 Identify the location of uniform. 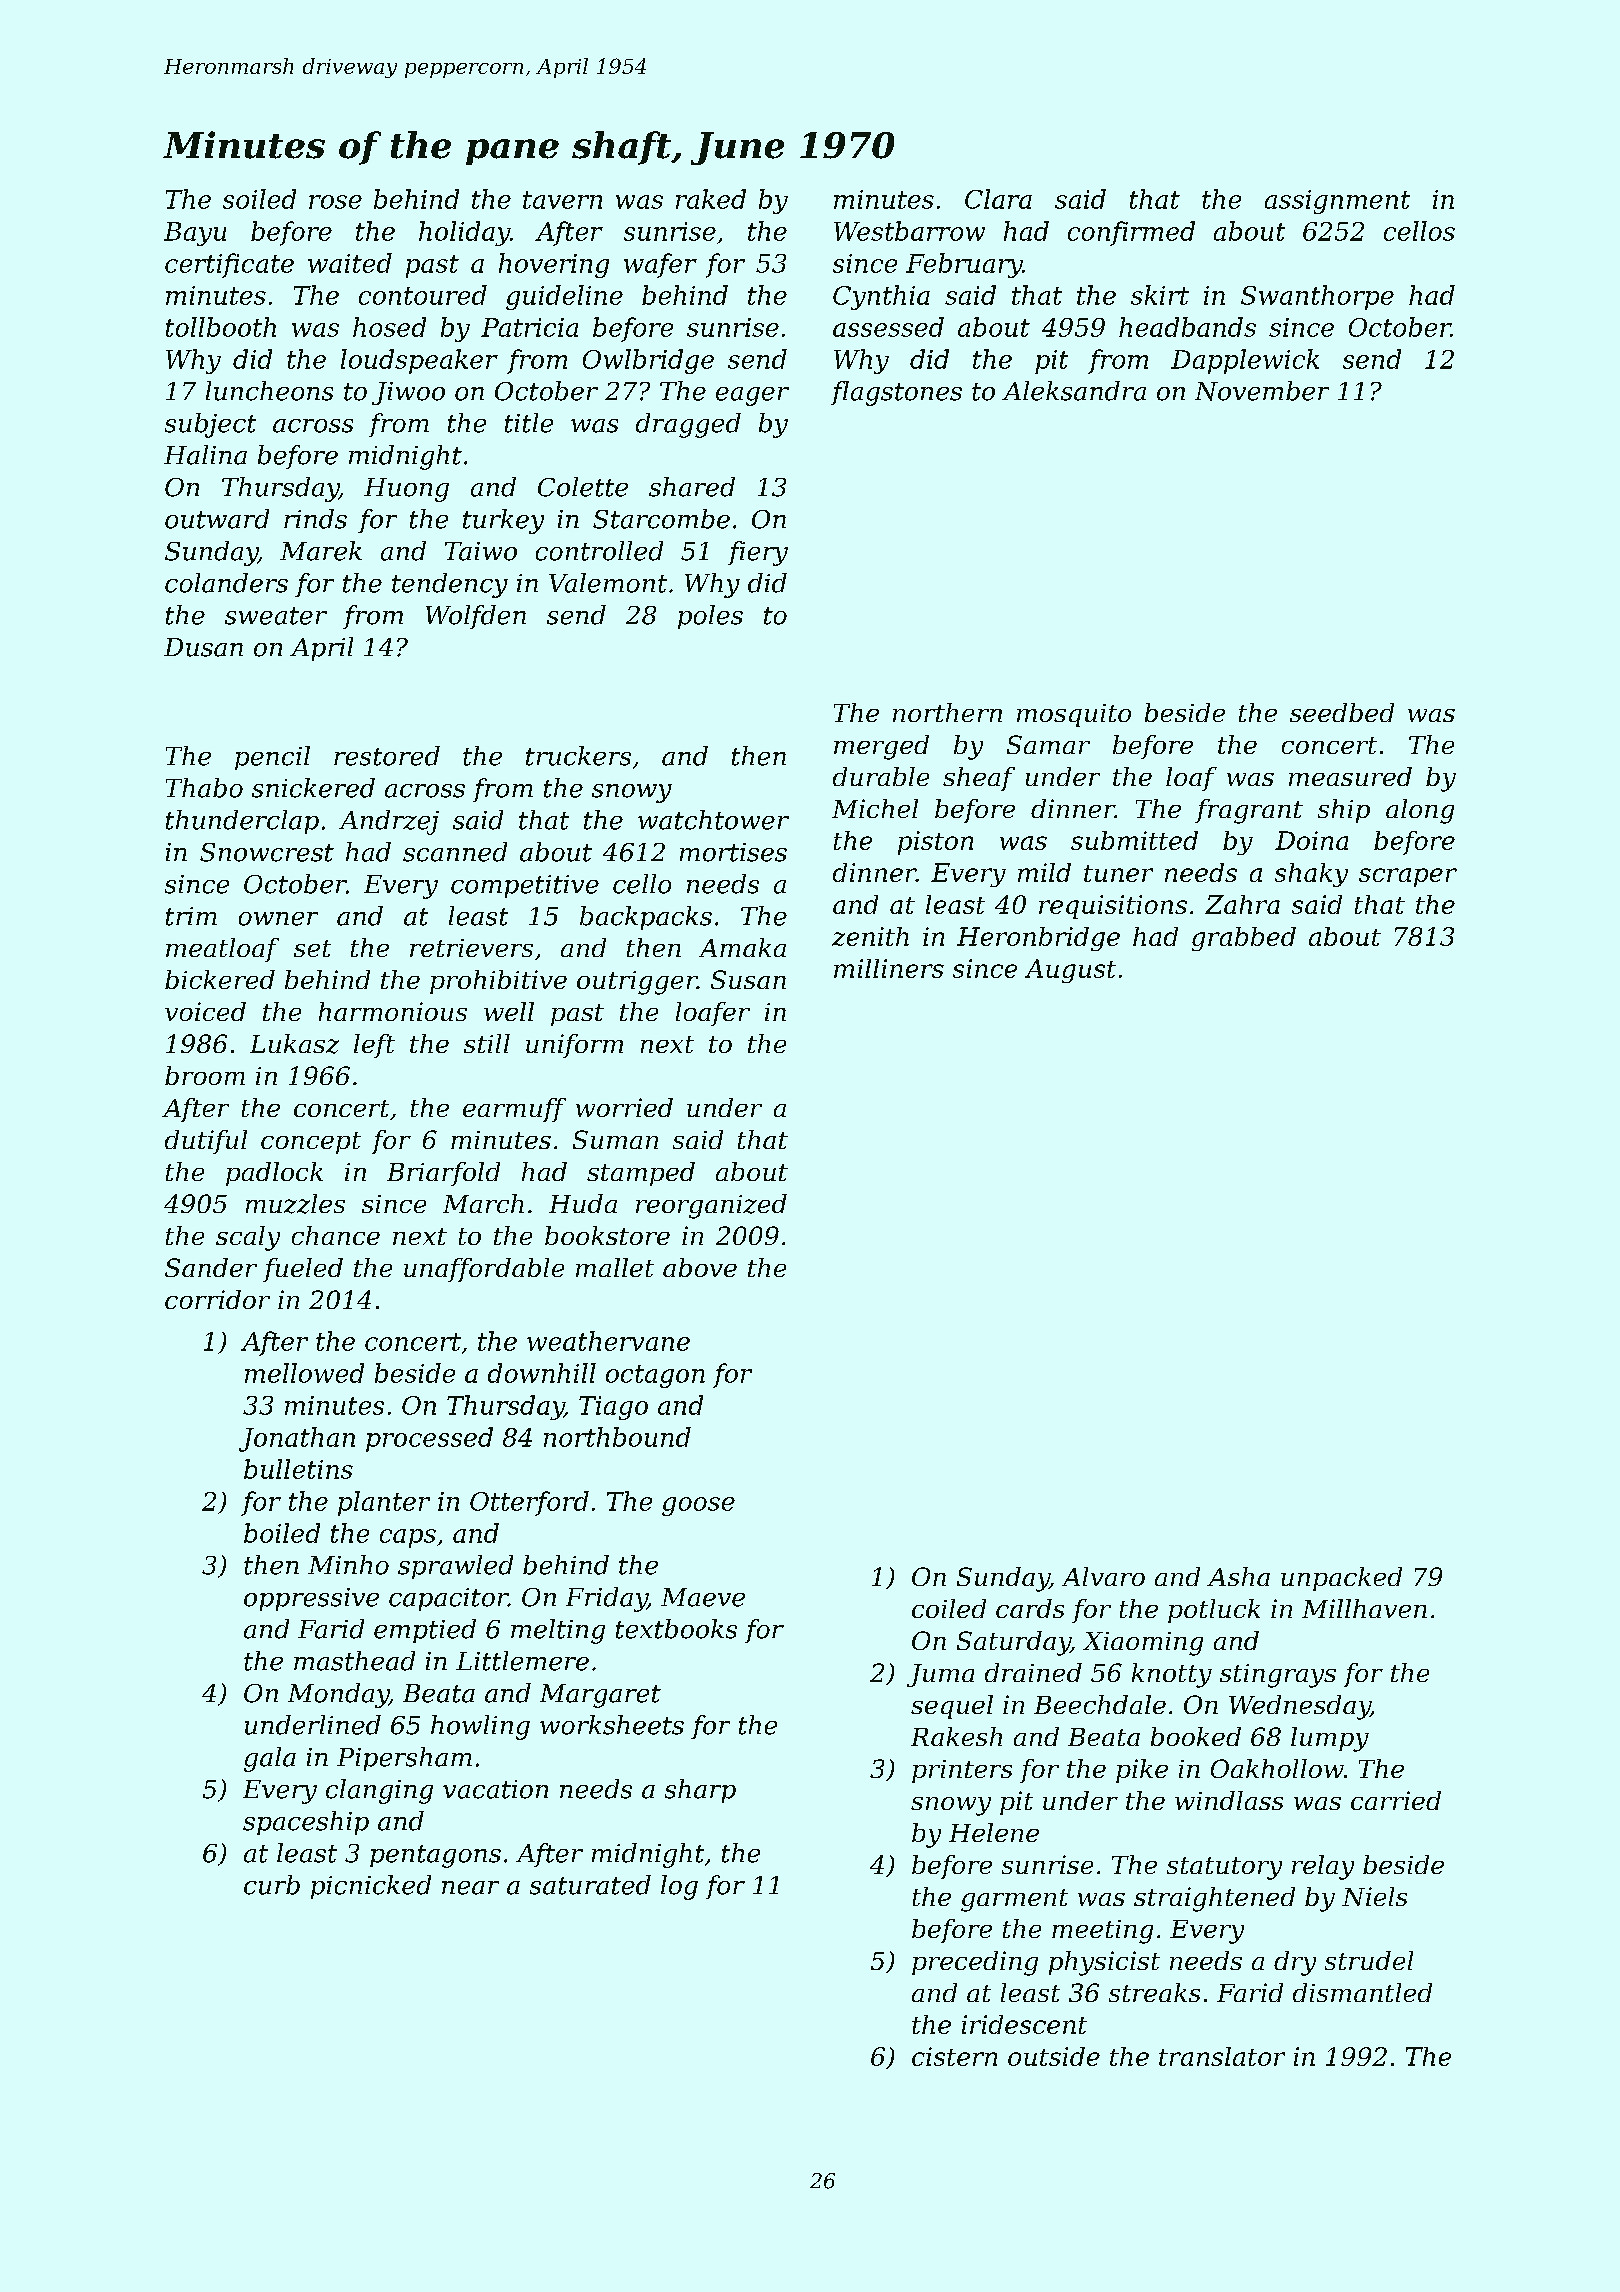
(574, 1046).
